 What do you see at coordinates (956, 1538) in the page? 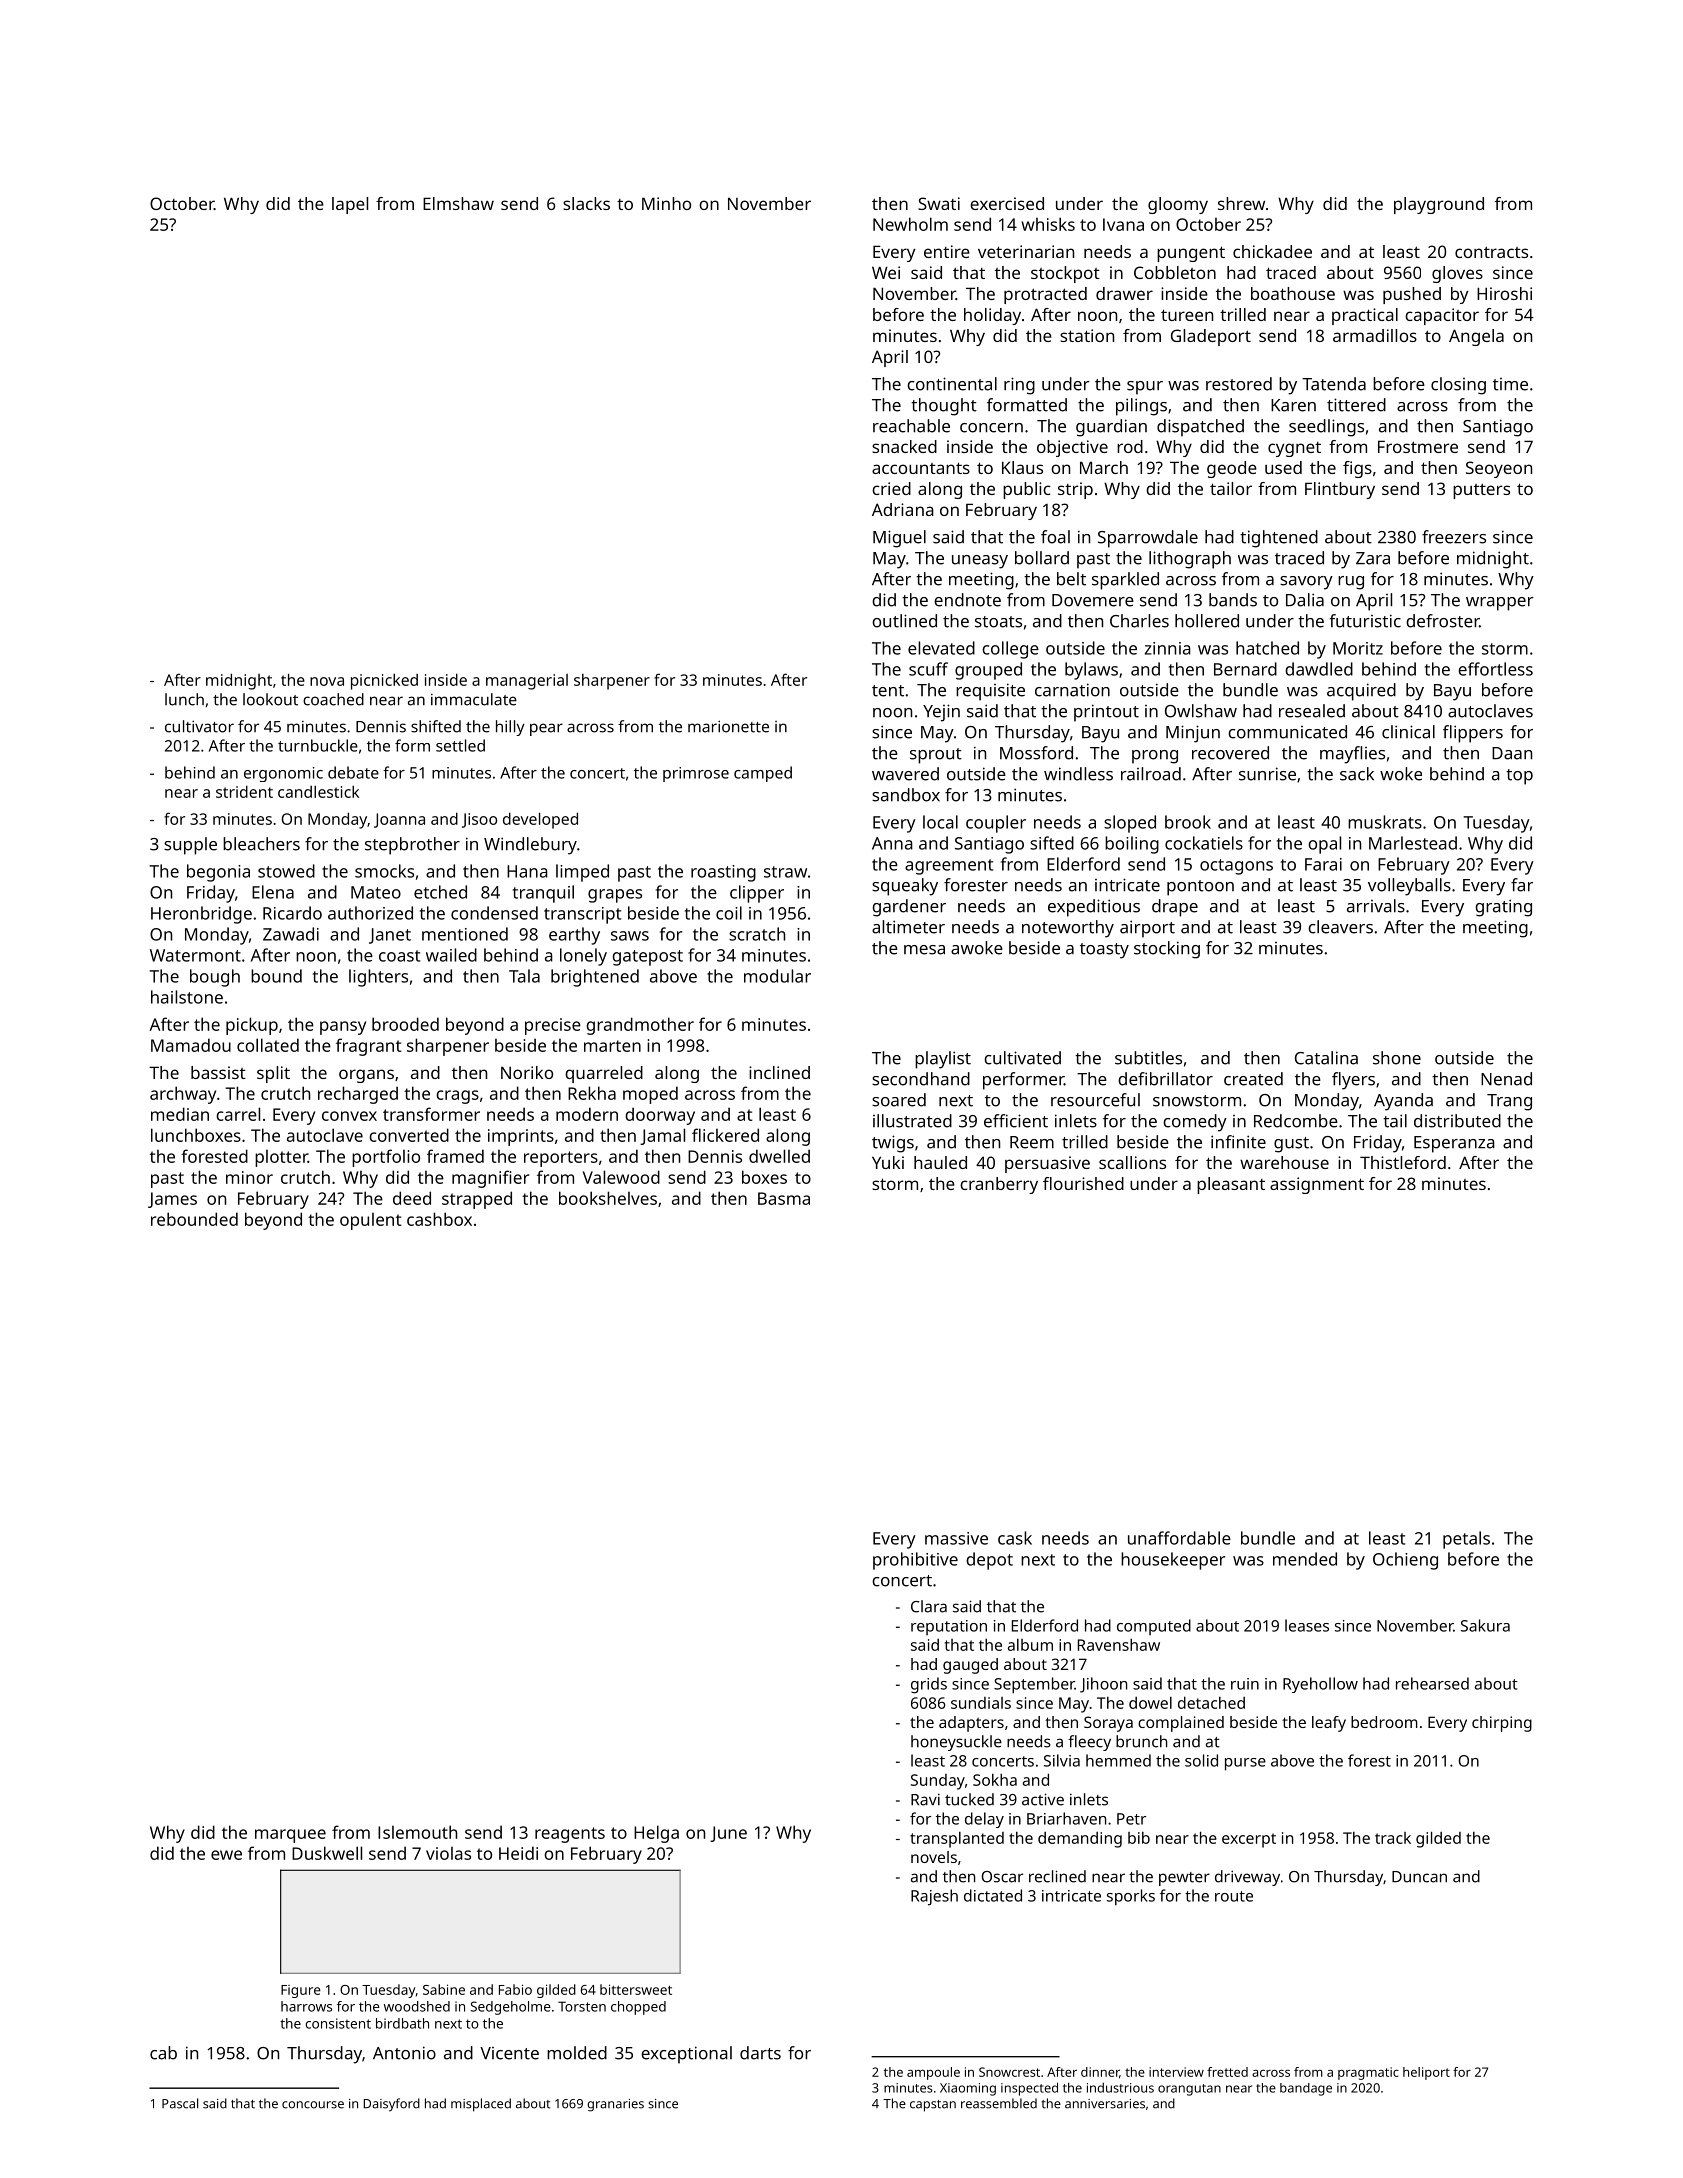
I see `massive` at bounding box center [956, 1538].
